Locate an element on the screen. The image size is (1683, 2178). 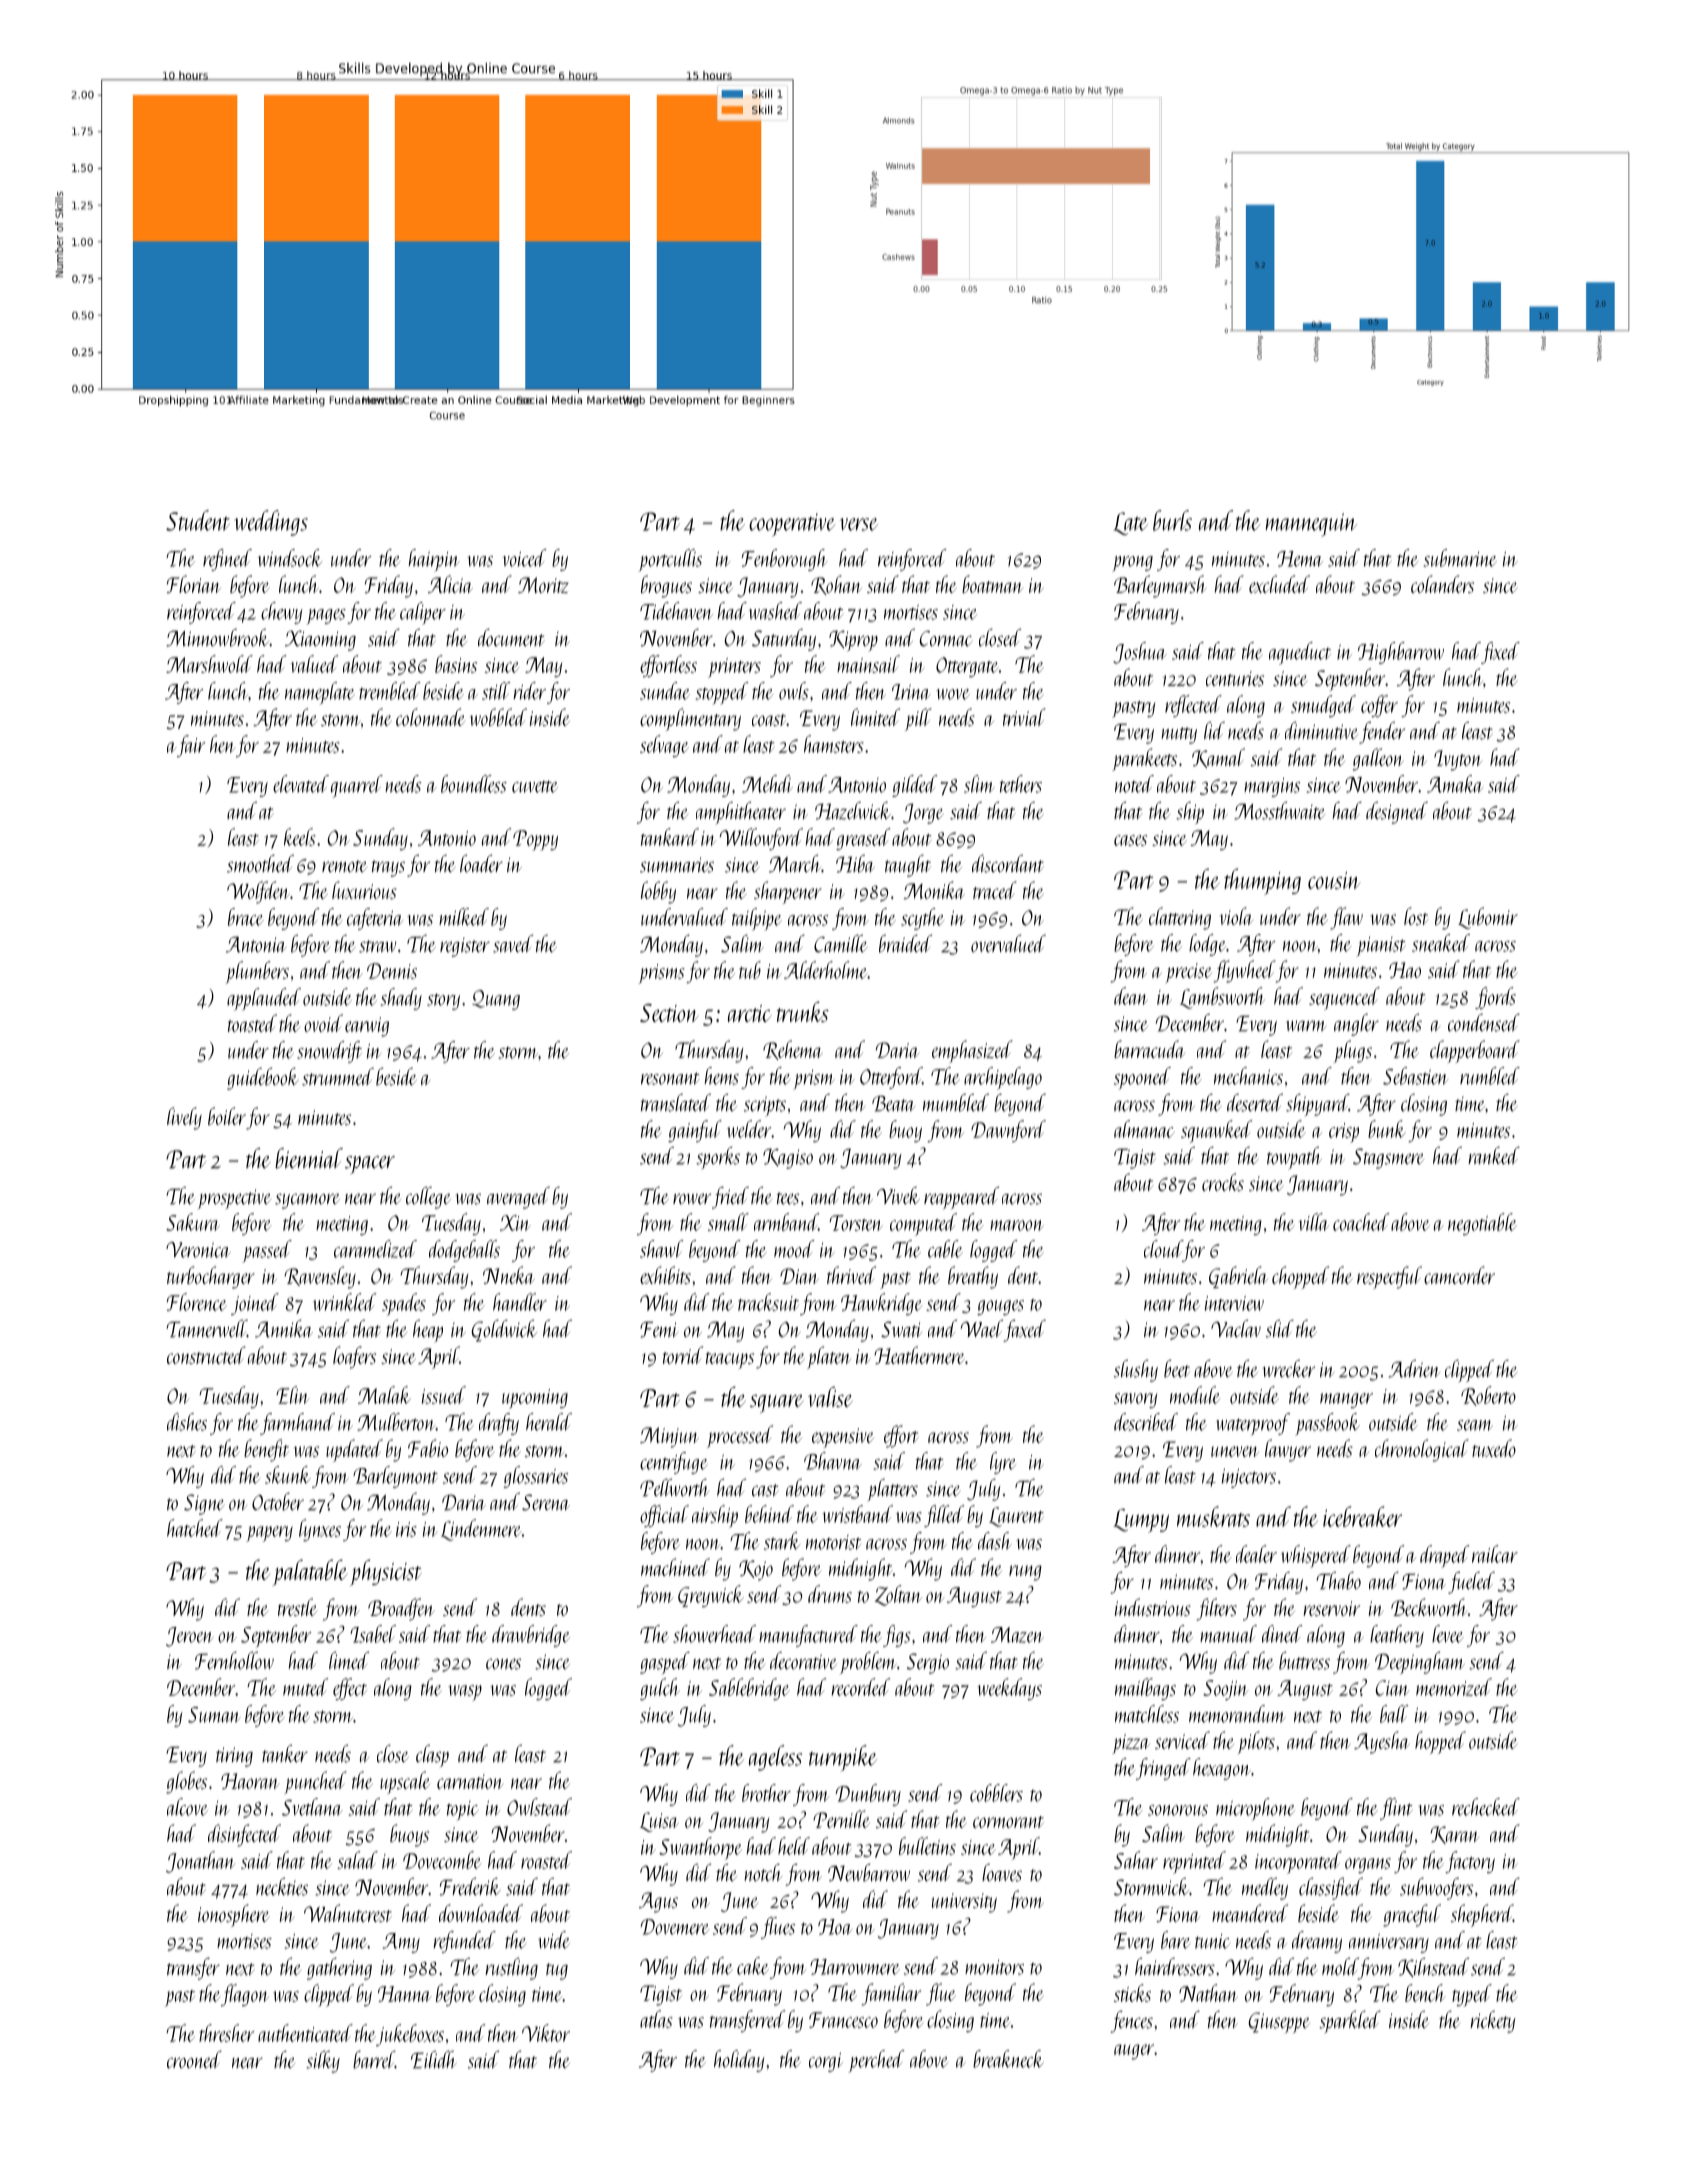
burls is located at coordinates (1172, 520).
